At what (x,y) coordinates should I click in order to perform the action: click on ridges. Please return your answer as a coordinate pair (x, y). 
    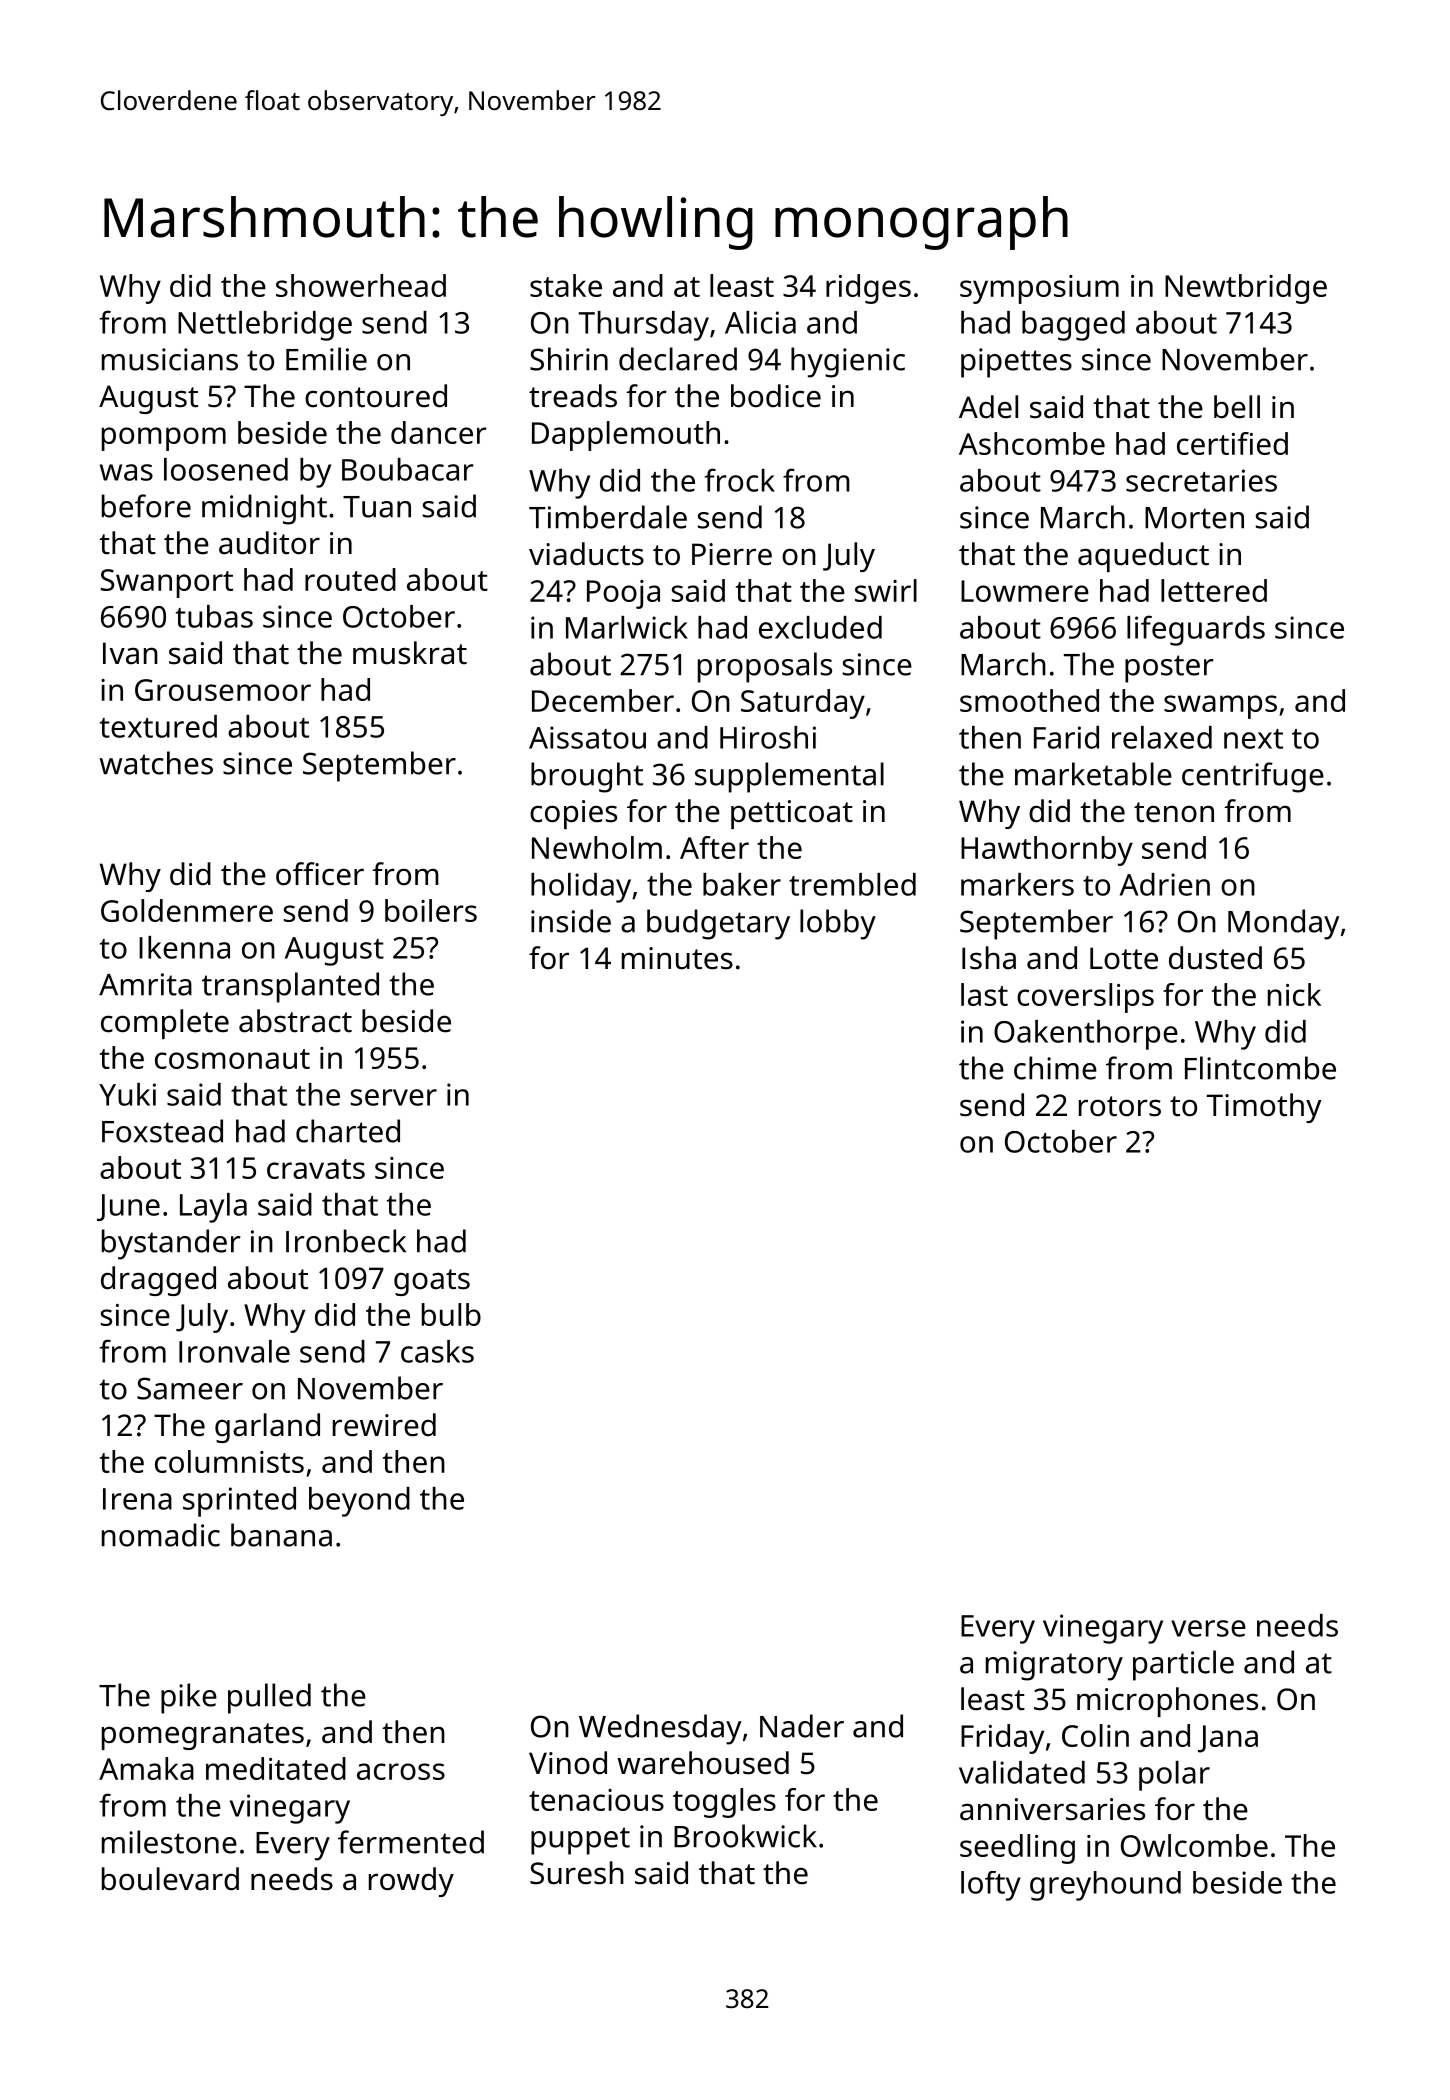
    Looking at the image, I should click on (868, 289).
